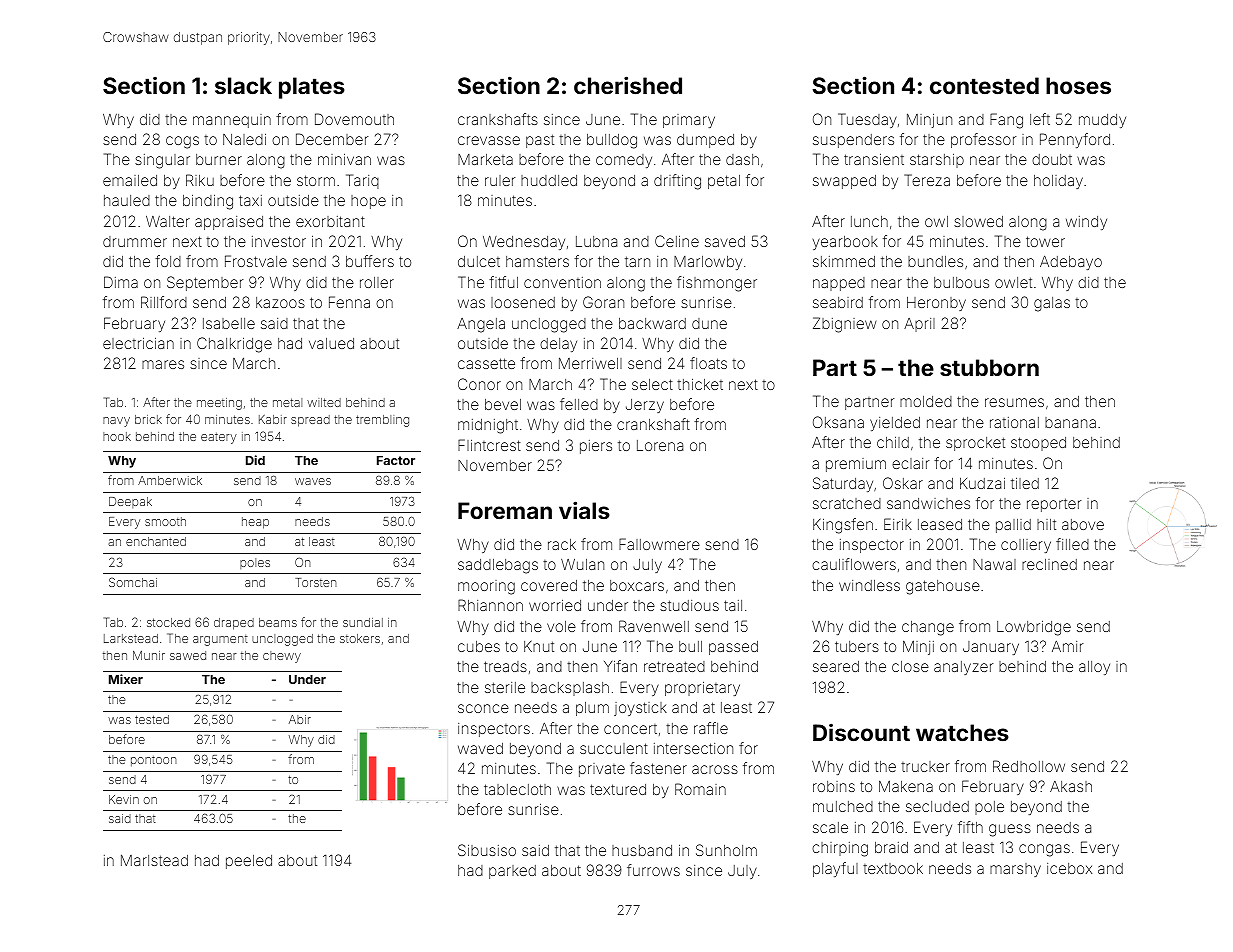  What do you see at coordinates (628, 85) in the document?
I see `cherished` at bounding box center [628, 85].
